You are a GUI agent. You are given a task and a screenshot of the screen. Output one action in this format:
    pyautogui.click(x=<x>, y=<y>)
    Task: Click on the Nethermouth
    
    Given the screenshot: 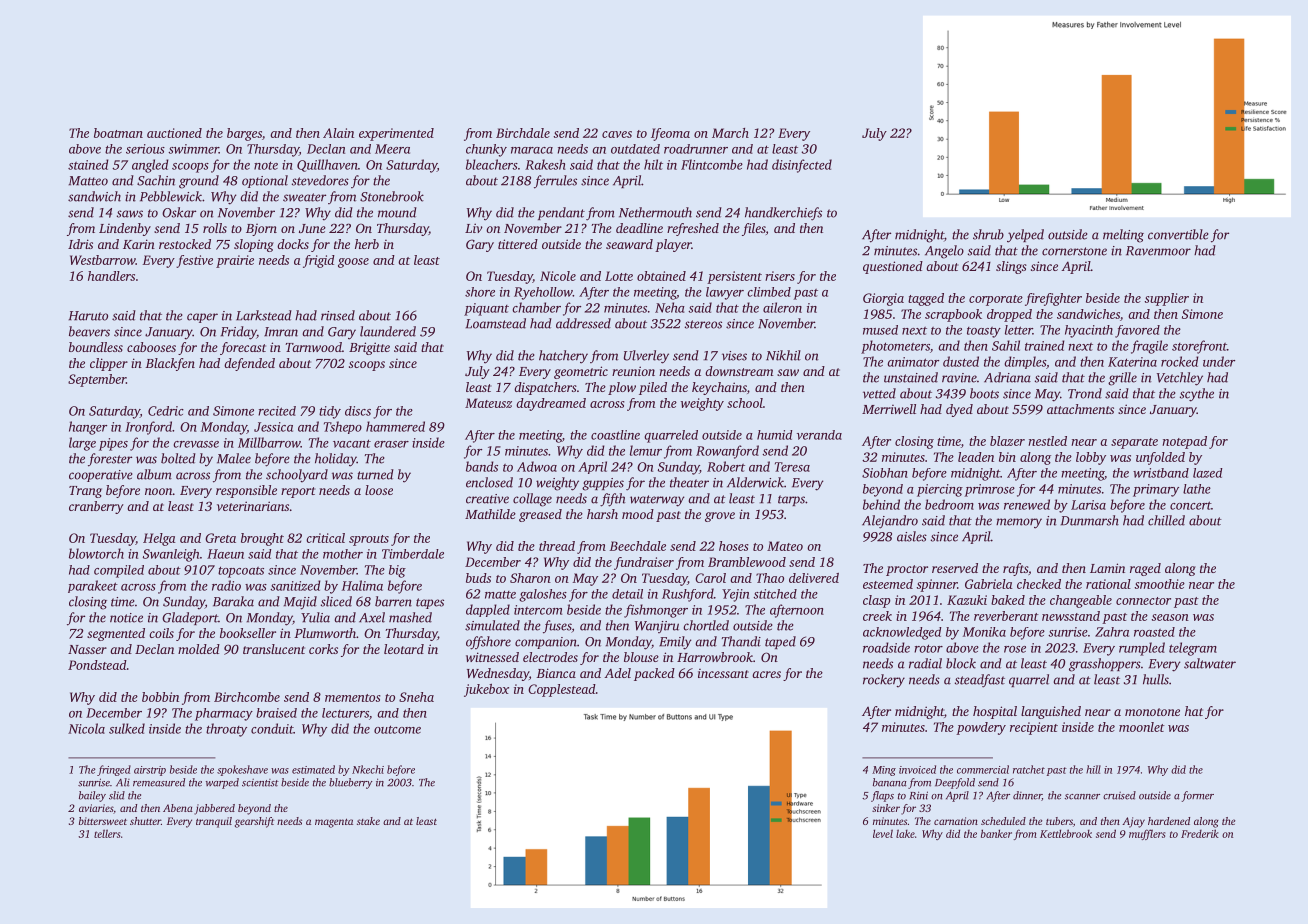 What is the action you would take?
    pyautogui.click(x=655, y=212)
